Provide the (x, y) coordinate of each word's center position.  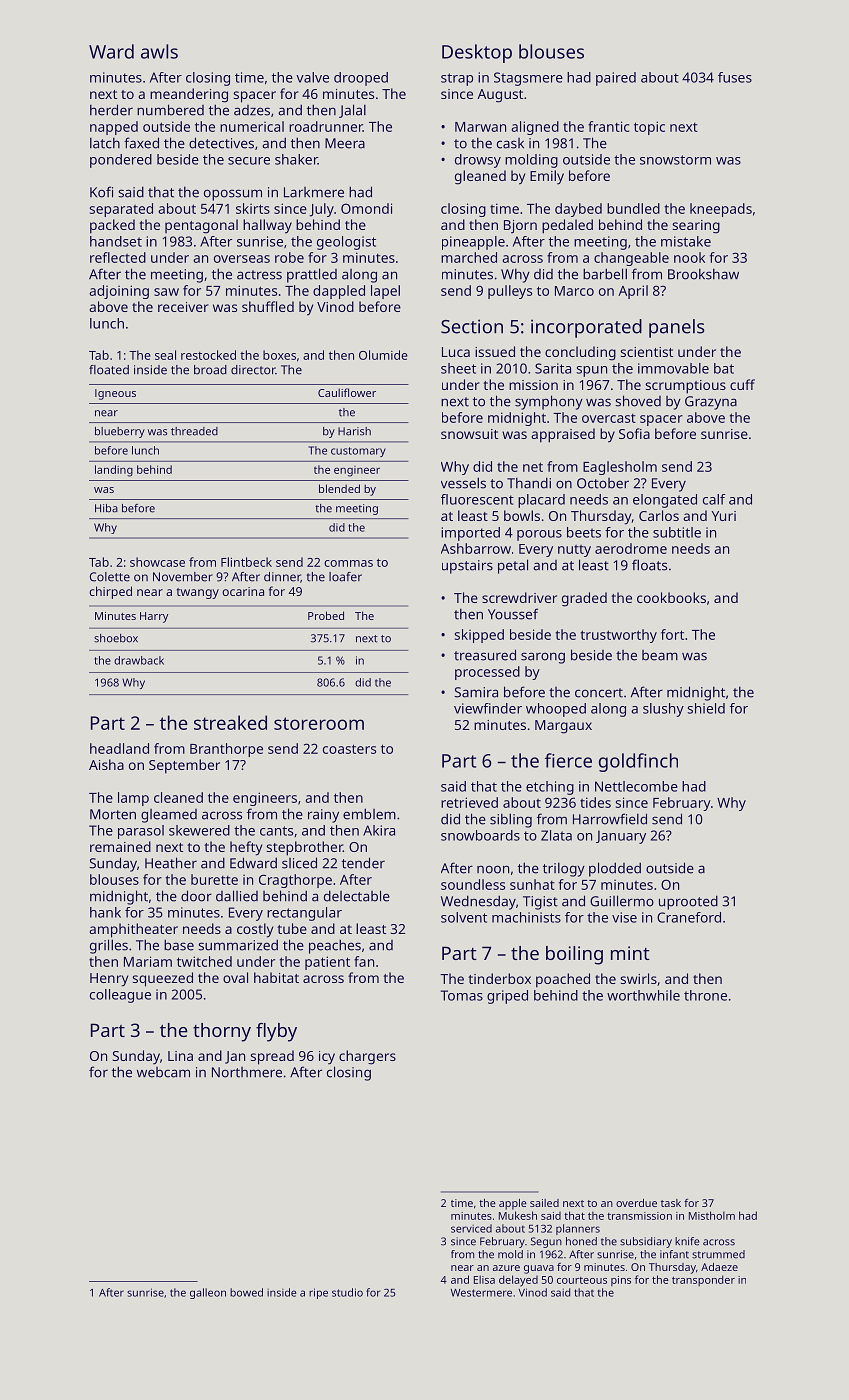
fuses (735, 77)
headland (119, 748)
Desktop (477, 53)
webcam (163, 1072)
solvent (464, 917)
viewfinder (488, 708)
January (621, 837)
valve (312, 77)
